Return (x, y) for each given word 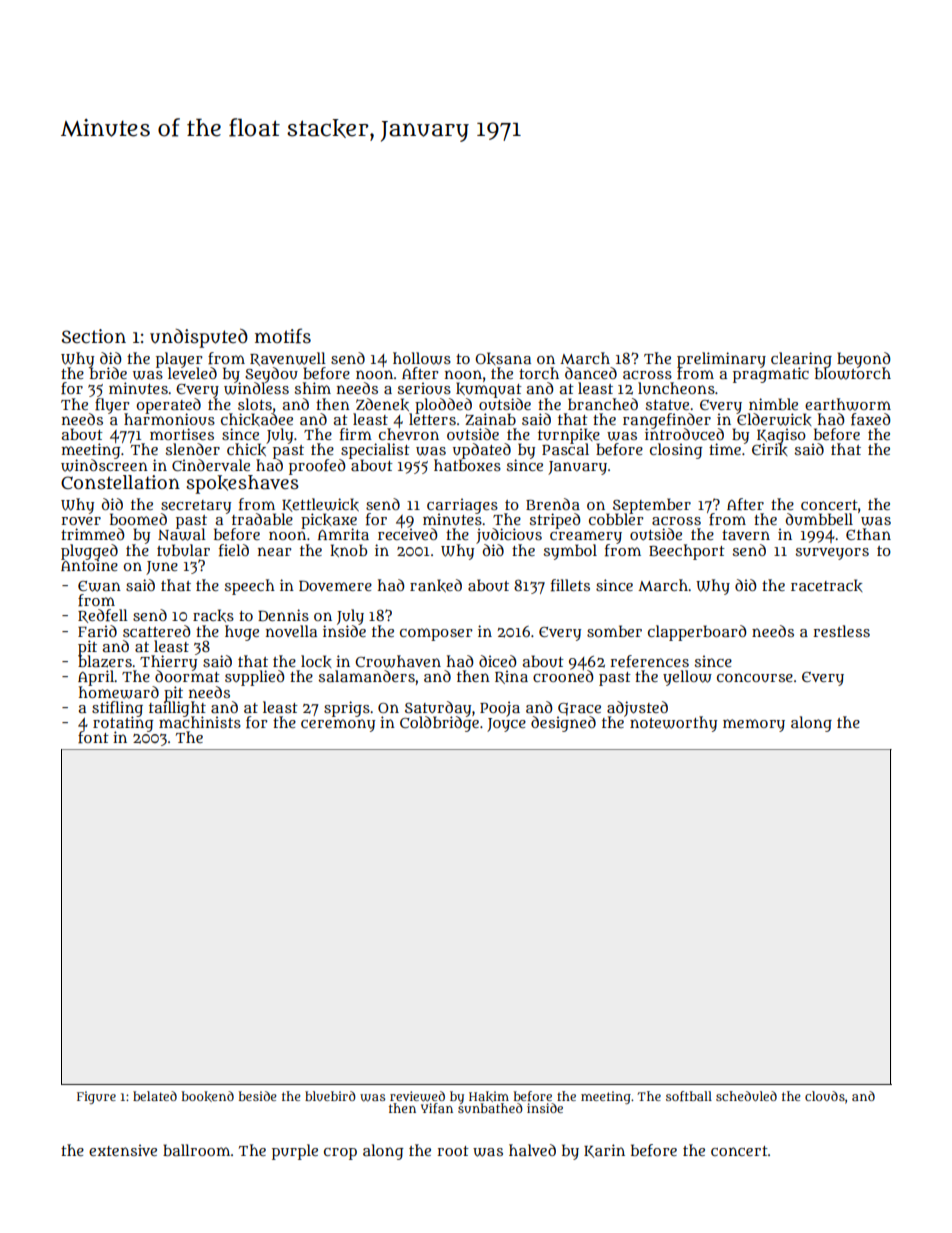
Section (93, 336)
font (93, 737)
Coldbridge (439, 724)
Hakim (489, 1096)
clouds (825, 1096)
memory (754, 725)
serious (424, 388)
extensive (123, 1150)
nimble (773, 404)
